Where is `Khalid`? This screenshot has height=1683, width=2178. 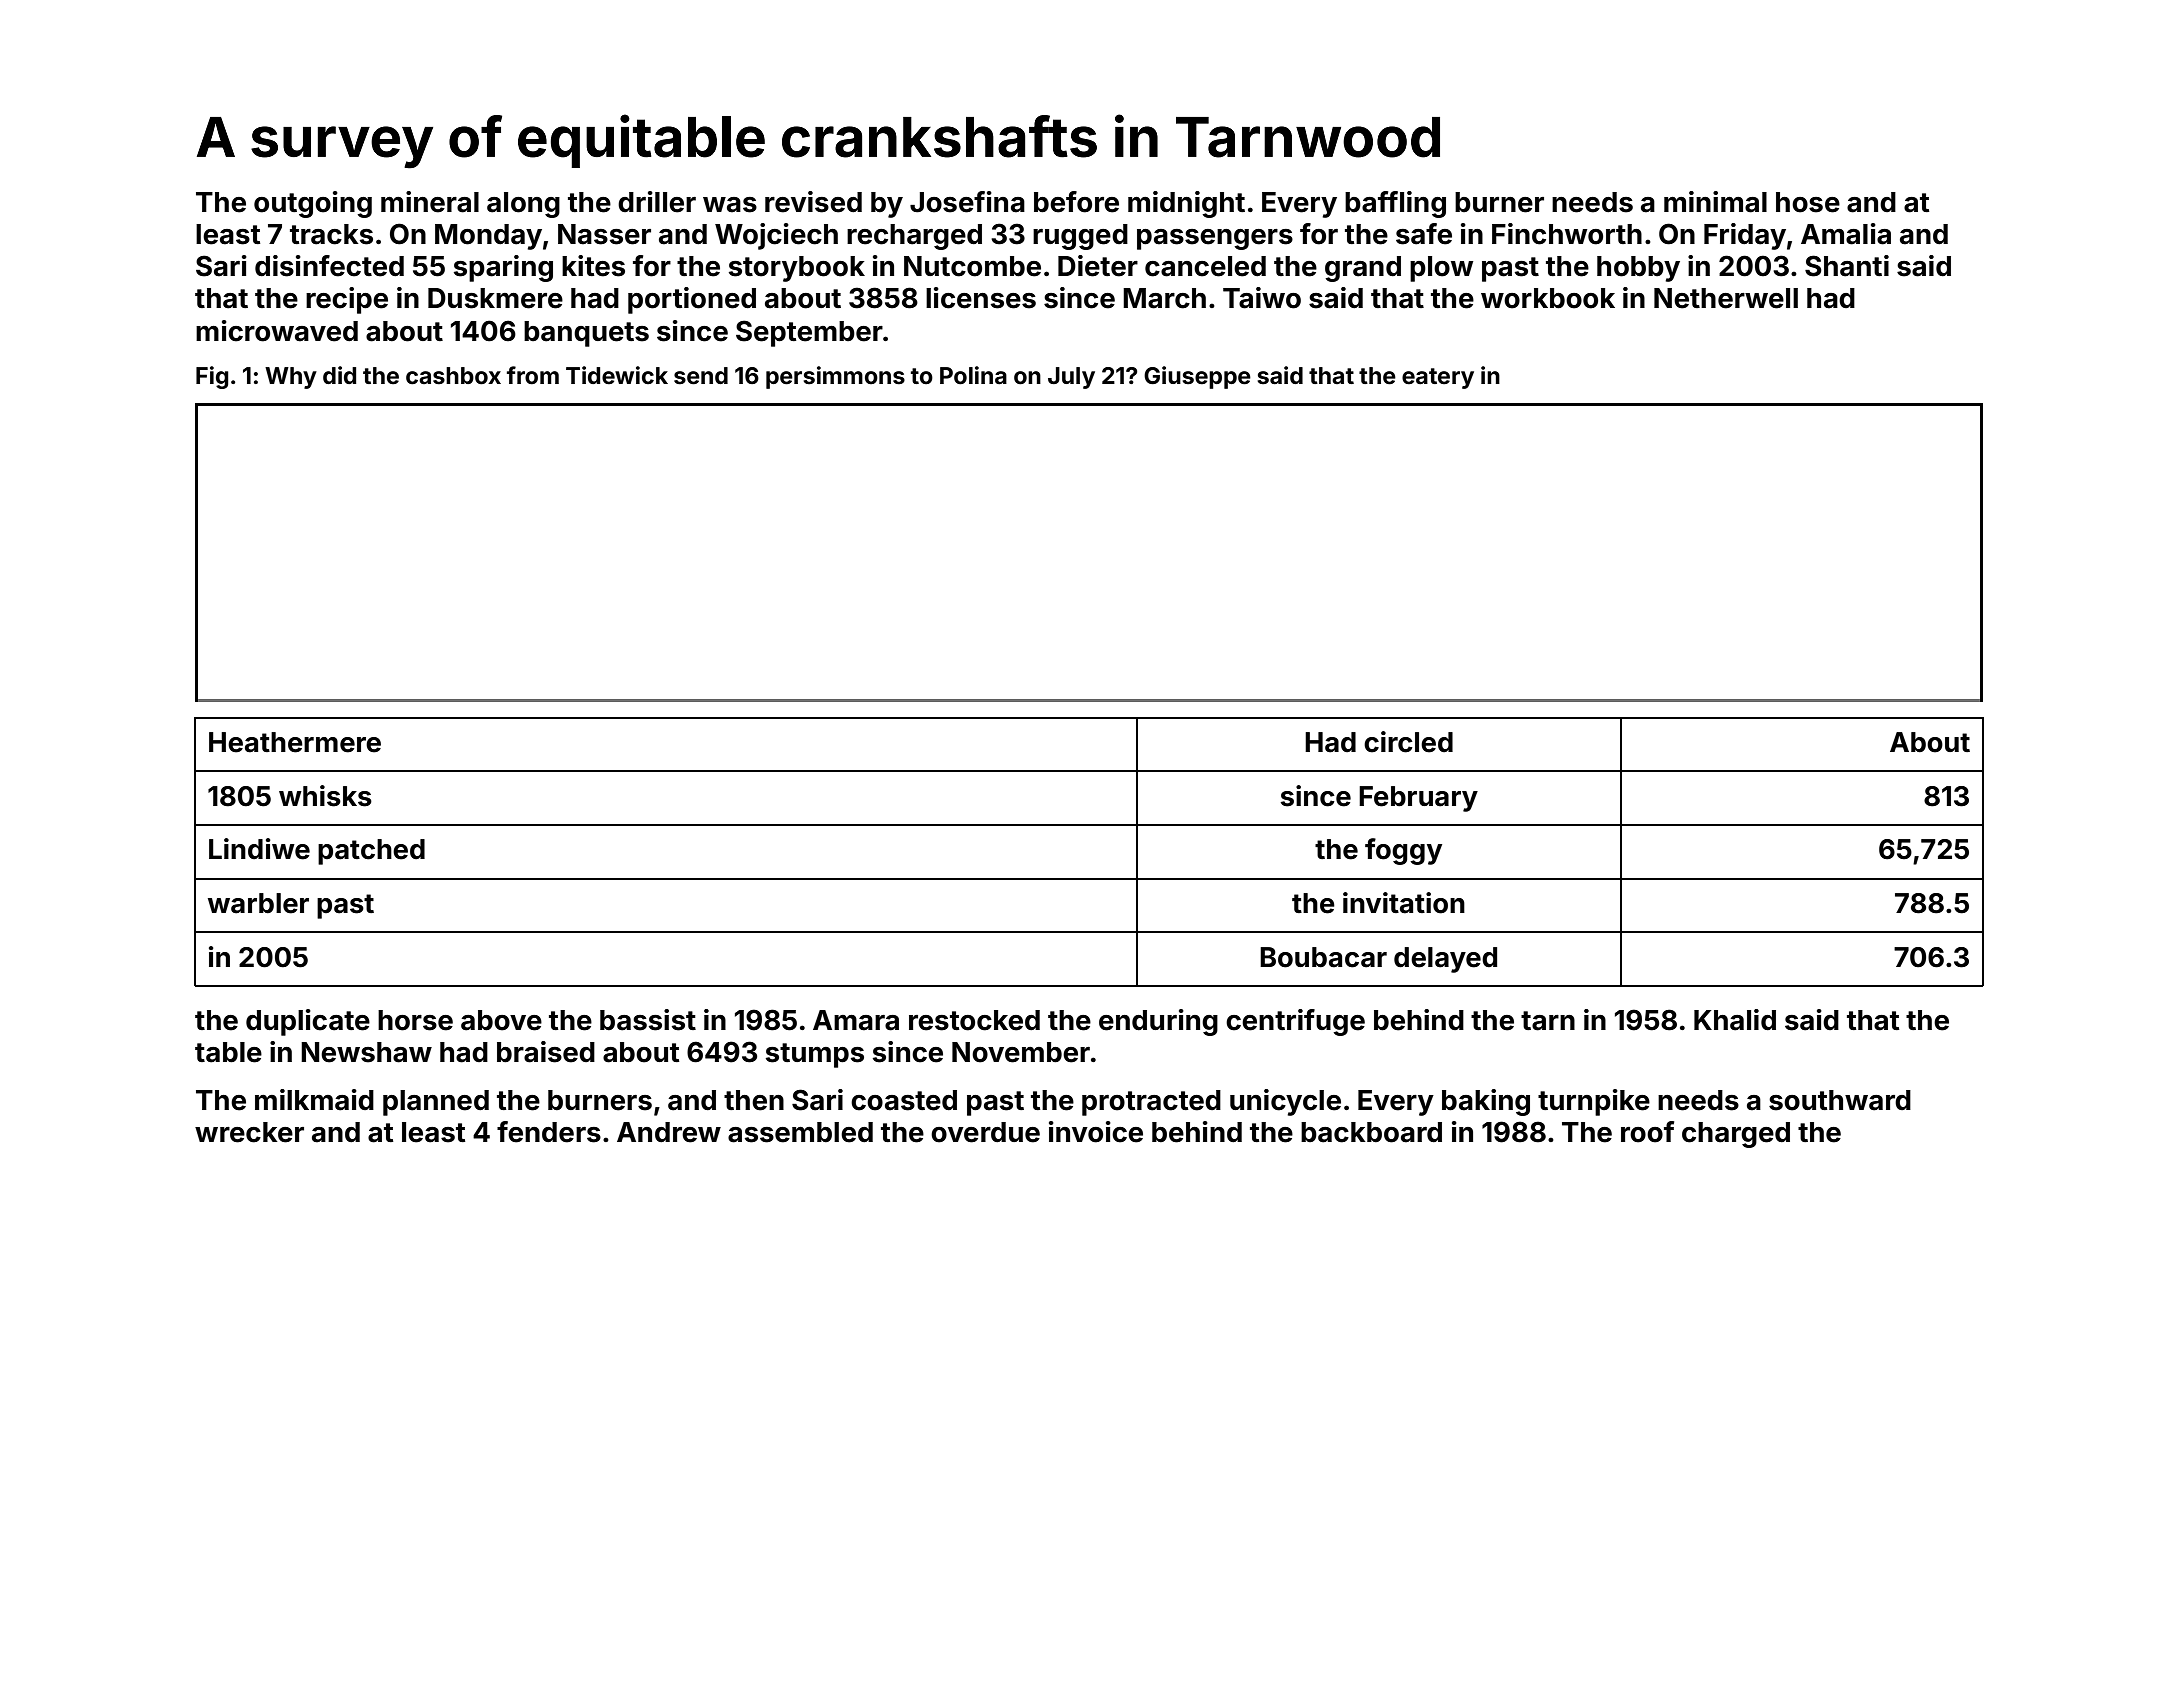 Khalid is located at coordinates (1735, 1020).
